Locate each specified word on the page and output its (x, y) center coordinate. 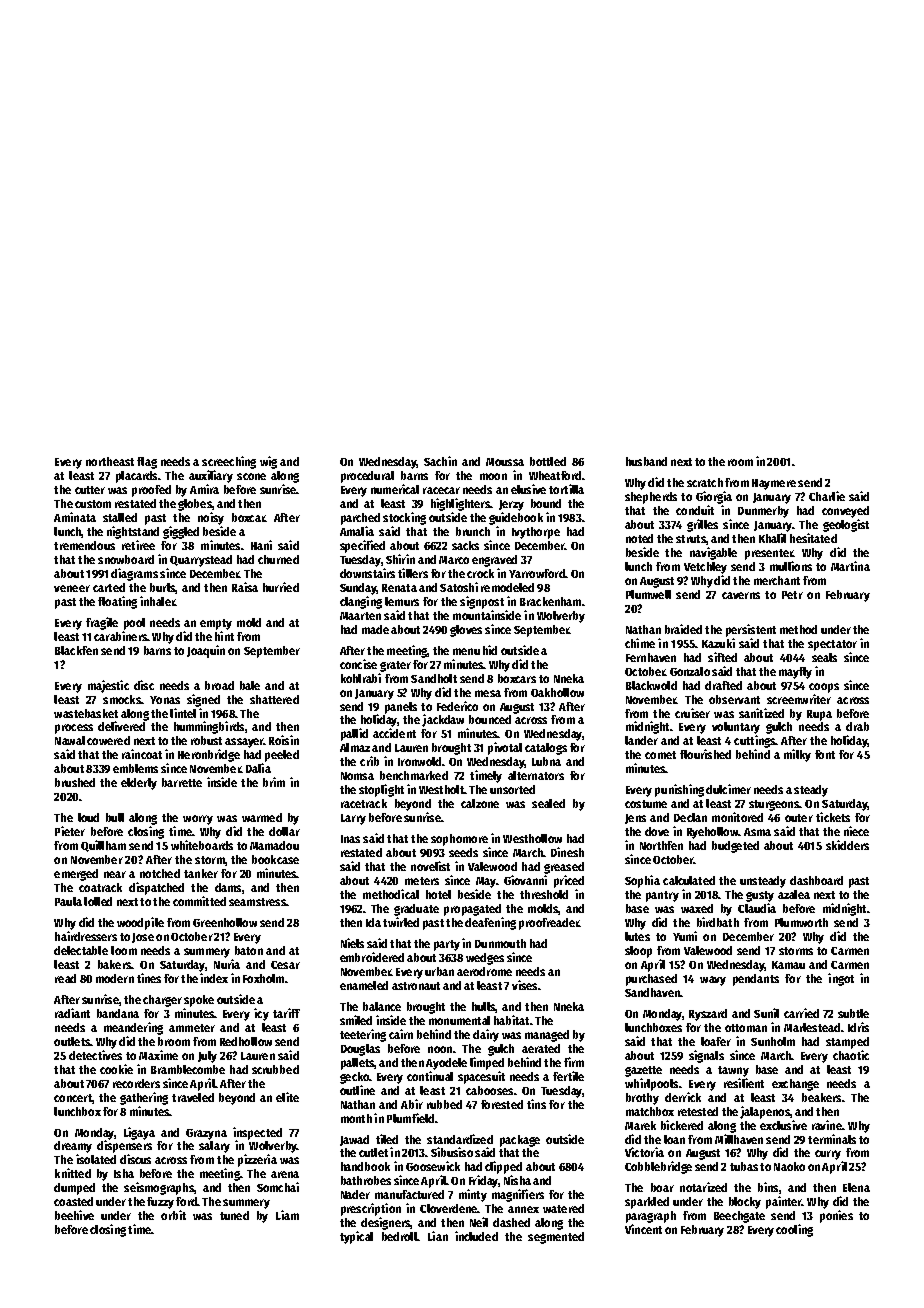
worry (198, 820)
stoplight (381, 790)
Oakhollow (557, 692)
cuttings (754, 741)
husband (646, 461)
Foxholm (263, 978)
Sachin (440, 461)
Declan (690, 817)
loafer (716, 1041)
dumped (74, 1189)
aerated (541, 1048)
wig (268, 462)
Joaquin (206, 651)
